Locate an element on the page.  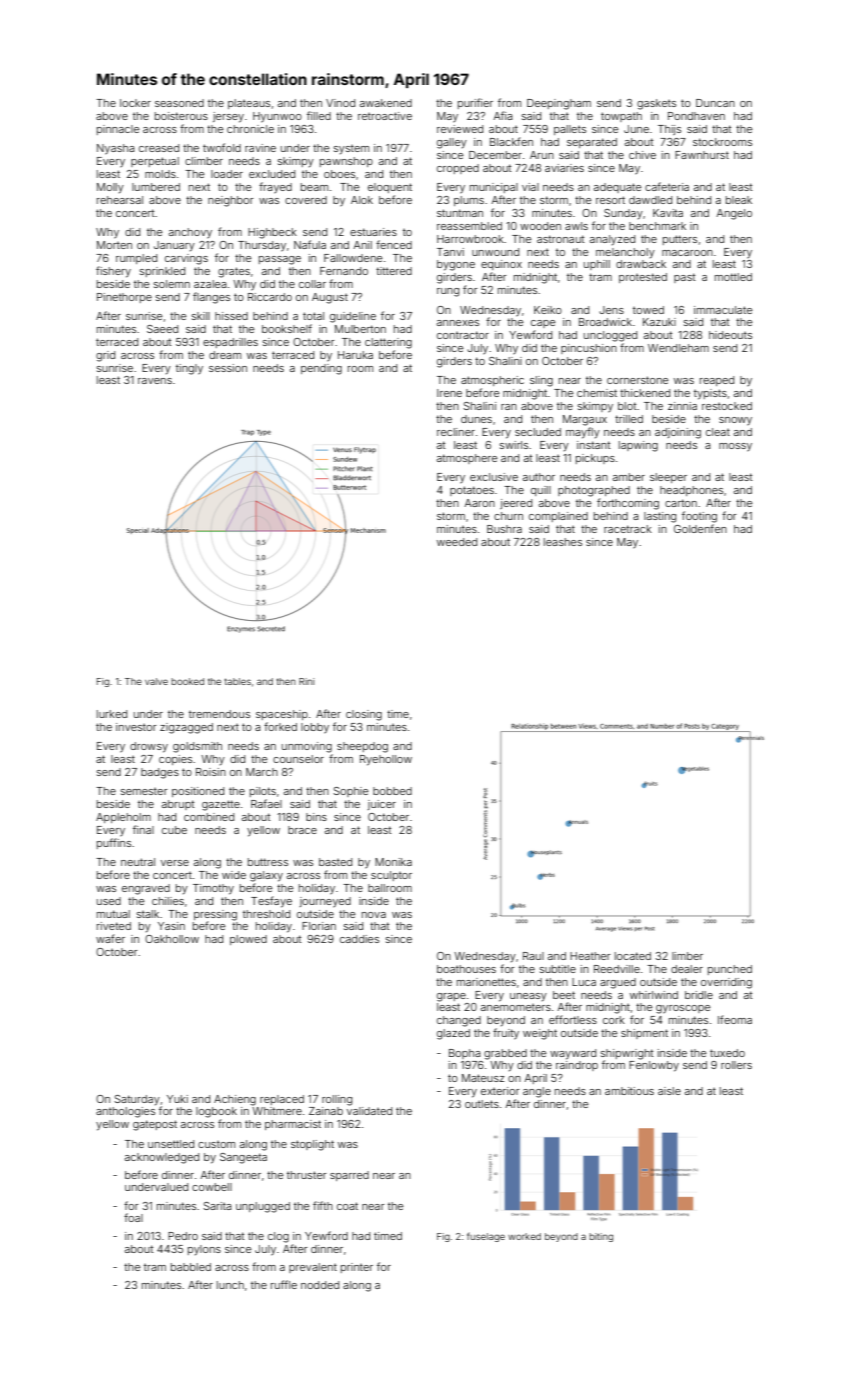
worked is located at coordinates (524, 1236).
